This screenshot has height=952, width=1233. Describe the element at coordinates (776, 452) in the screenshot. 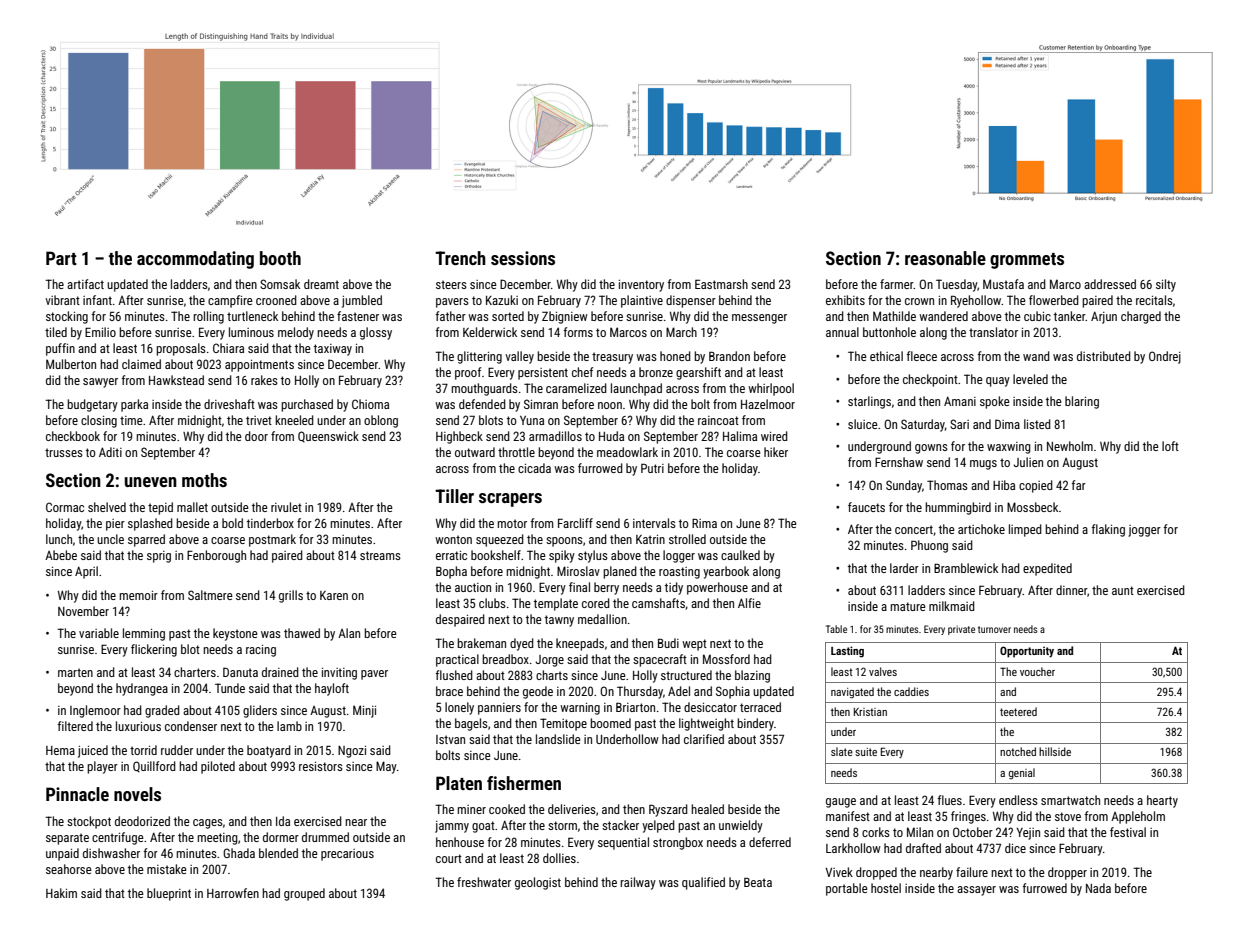

I see `hiker` at that location.
